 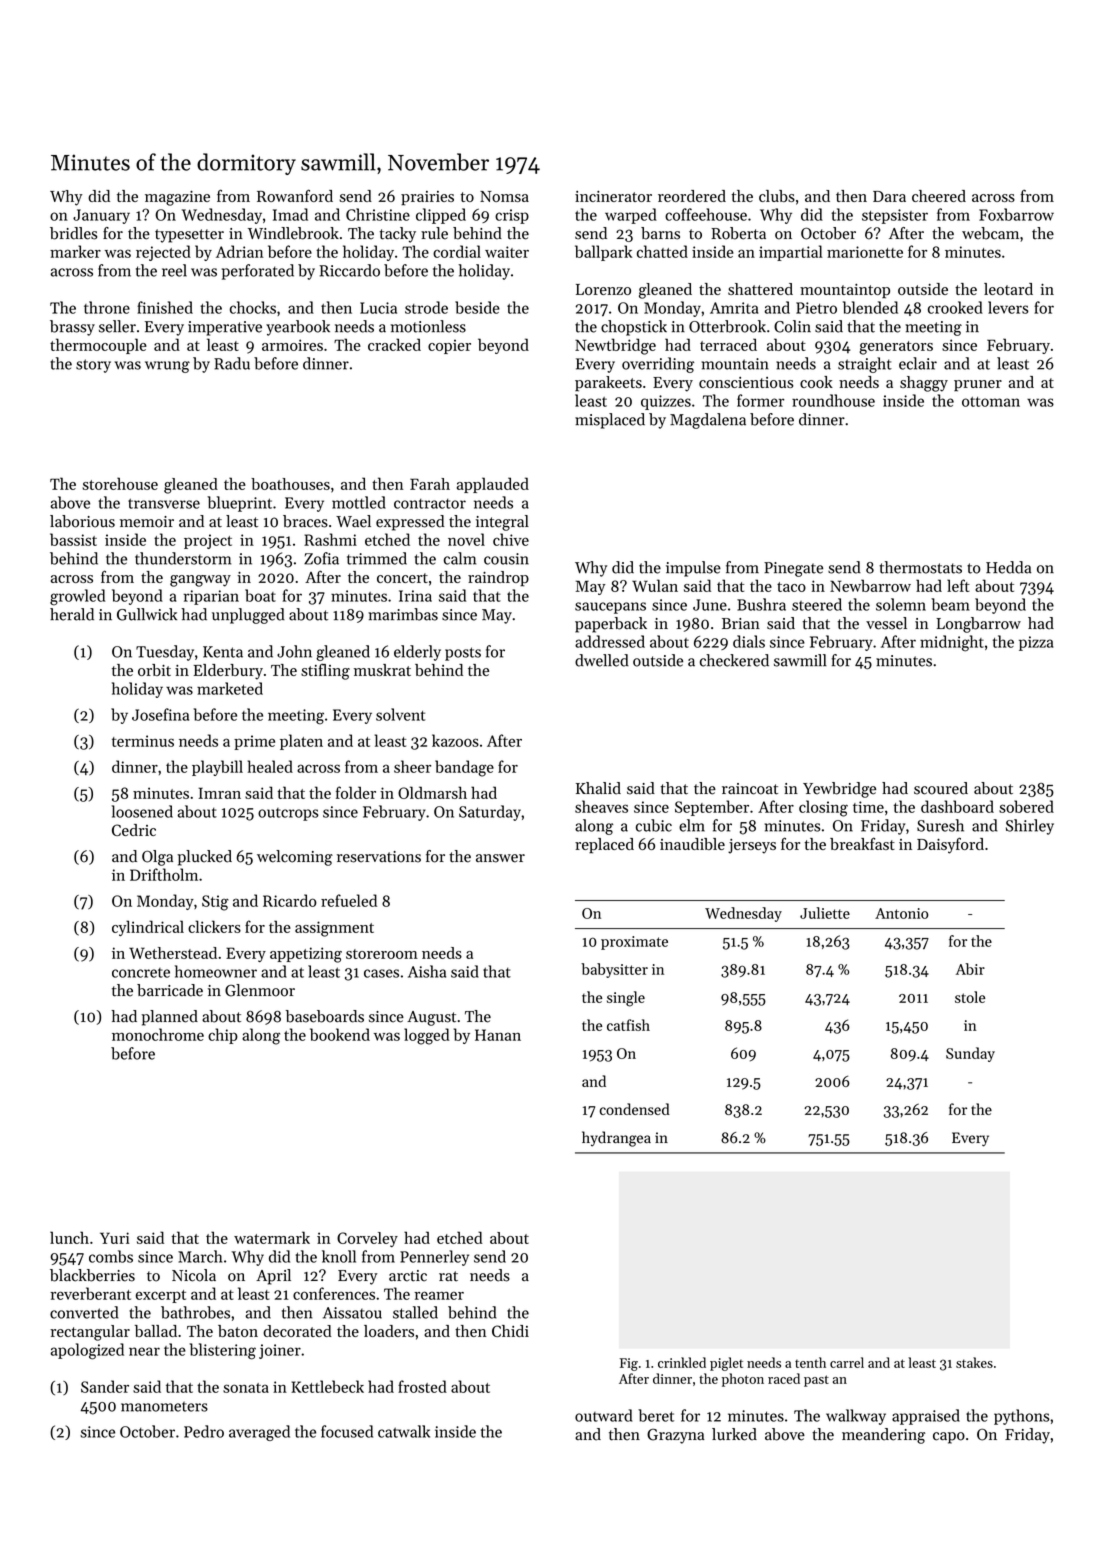 I want to click on watermark, so click(x=272, y=1237).
